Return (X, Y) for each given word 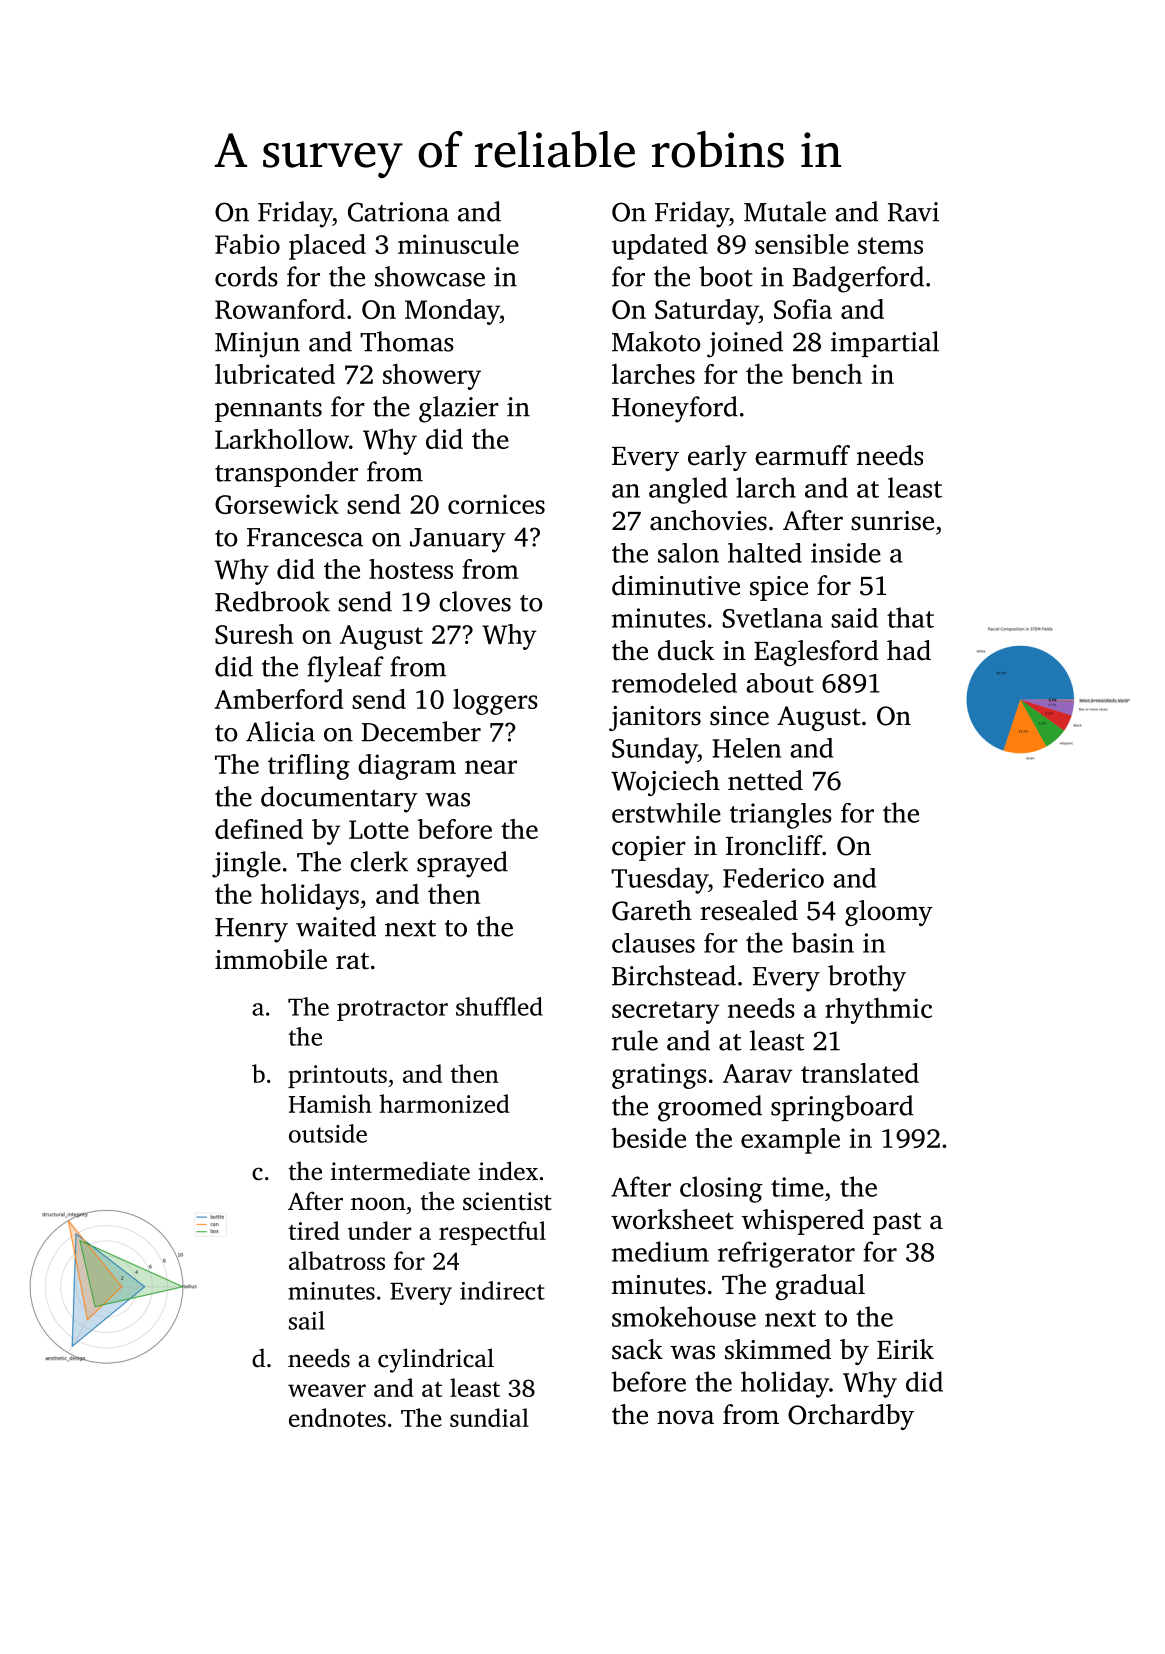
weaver (327, 1390)
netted (765, 780)
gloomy (889, 913)
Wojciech (665, 783)
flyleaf (345, 669)
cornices (496, 504)
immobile (271, 959)
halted (765, 553)
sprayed (462, 864)
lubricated (275, 374)
